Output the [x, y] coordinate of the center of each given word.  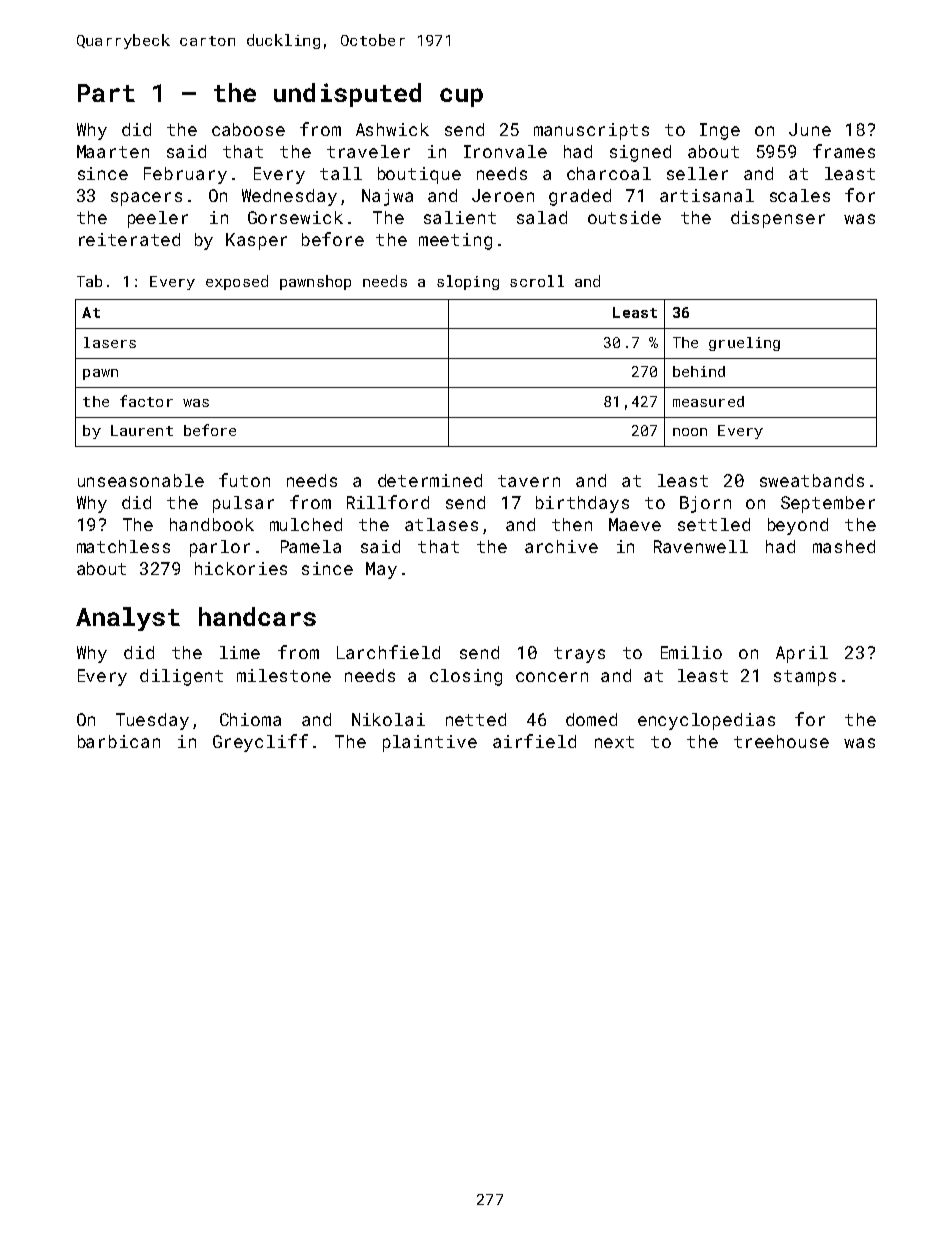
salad [542, 217]
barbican [119, 741]
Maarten [113, 151]
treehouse [781, 741]
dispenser [778, 219]
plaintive [430, 743]
